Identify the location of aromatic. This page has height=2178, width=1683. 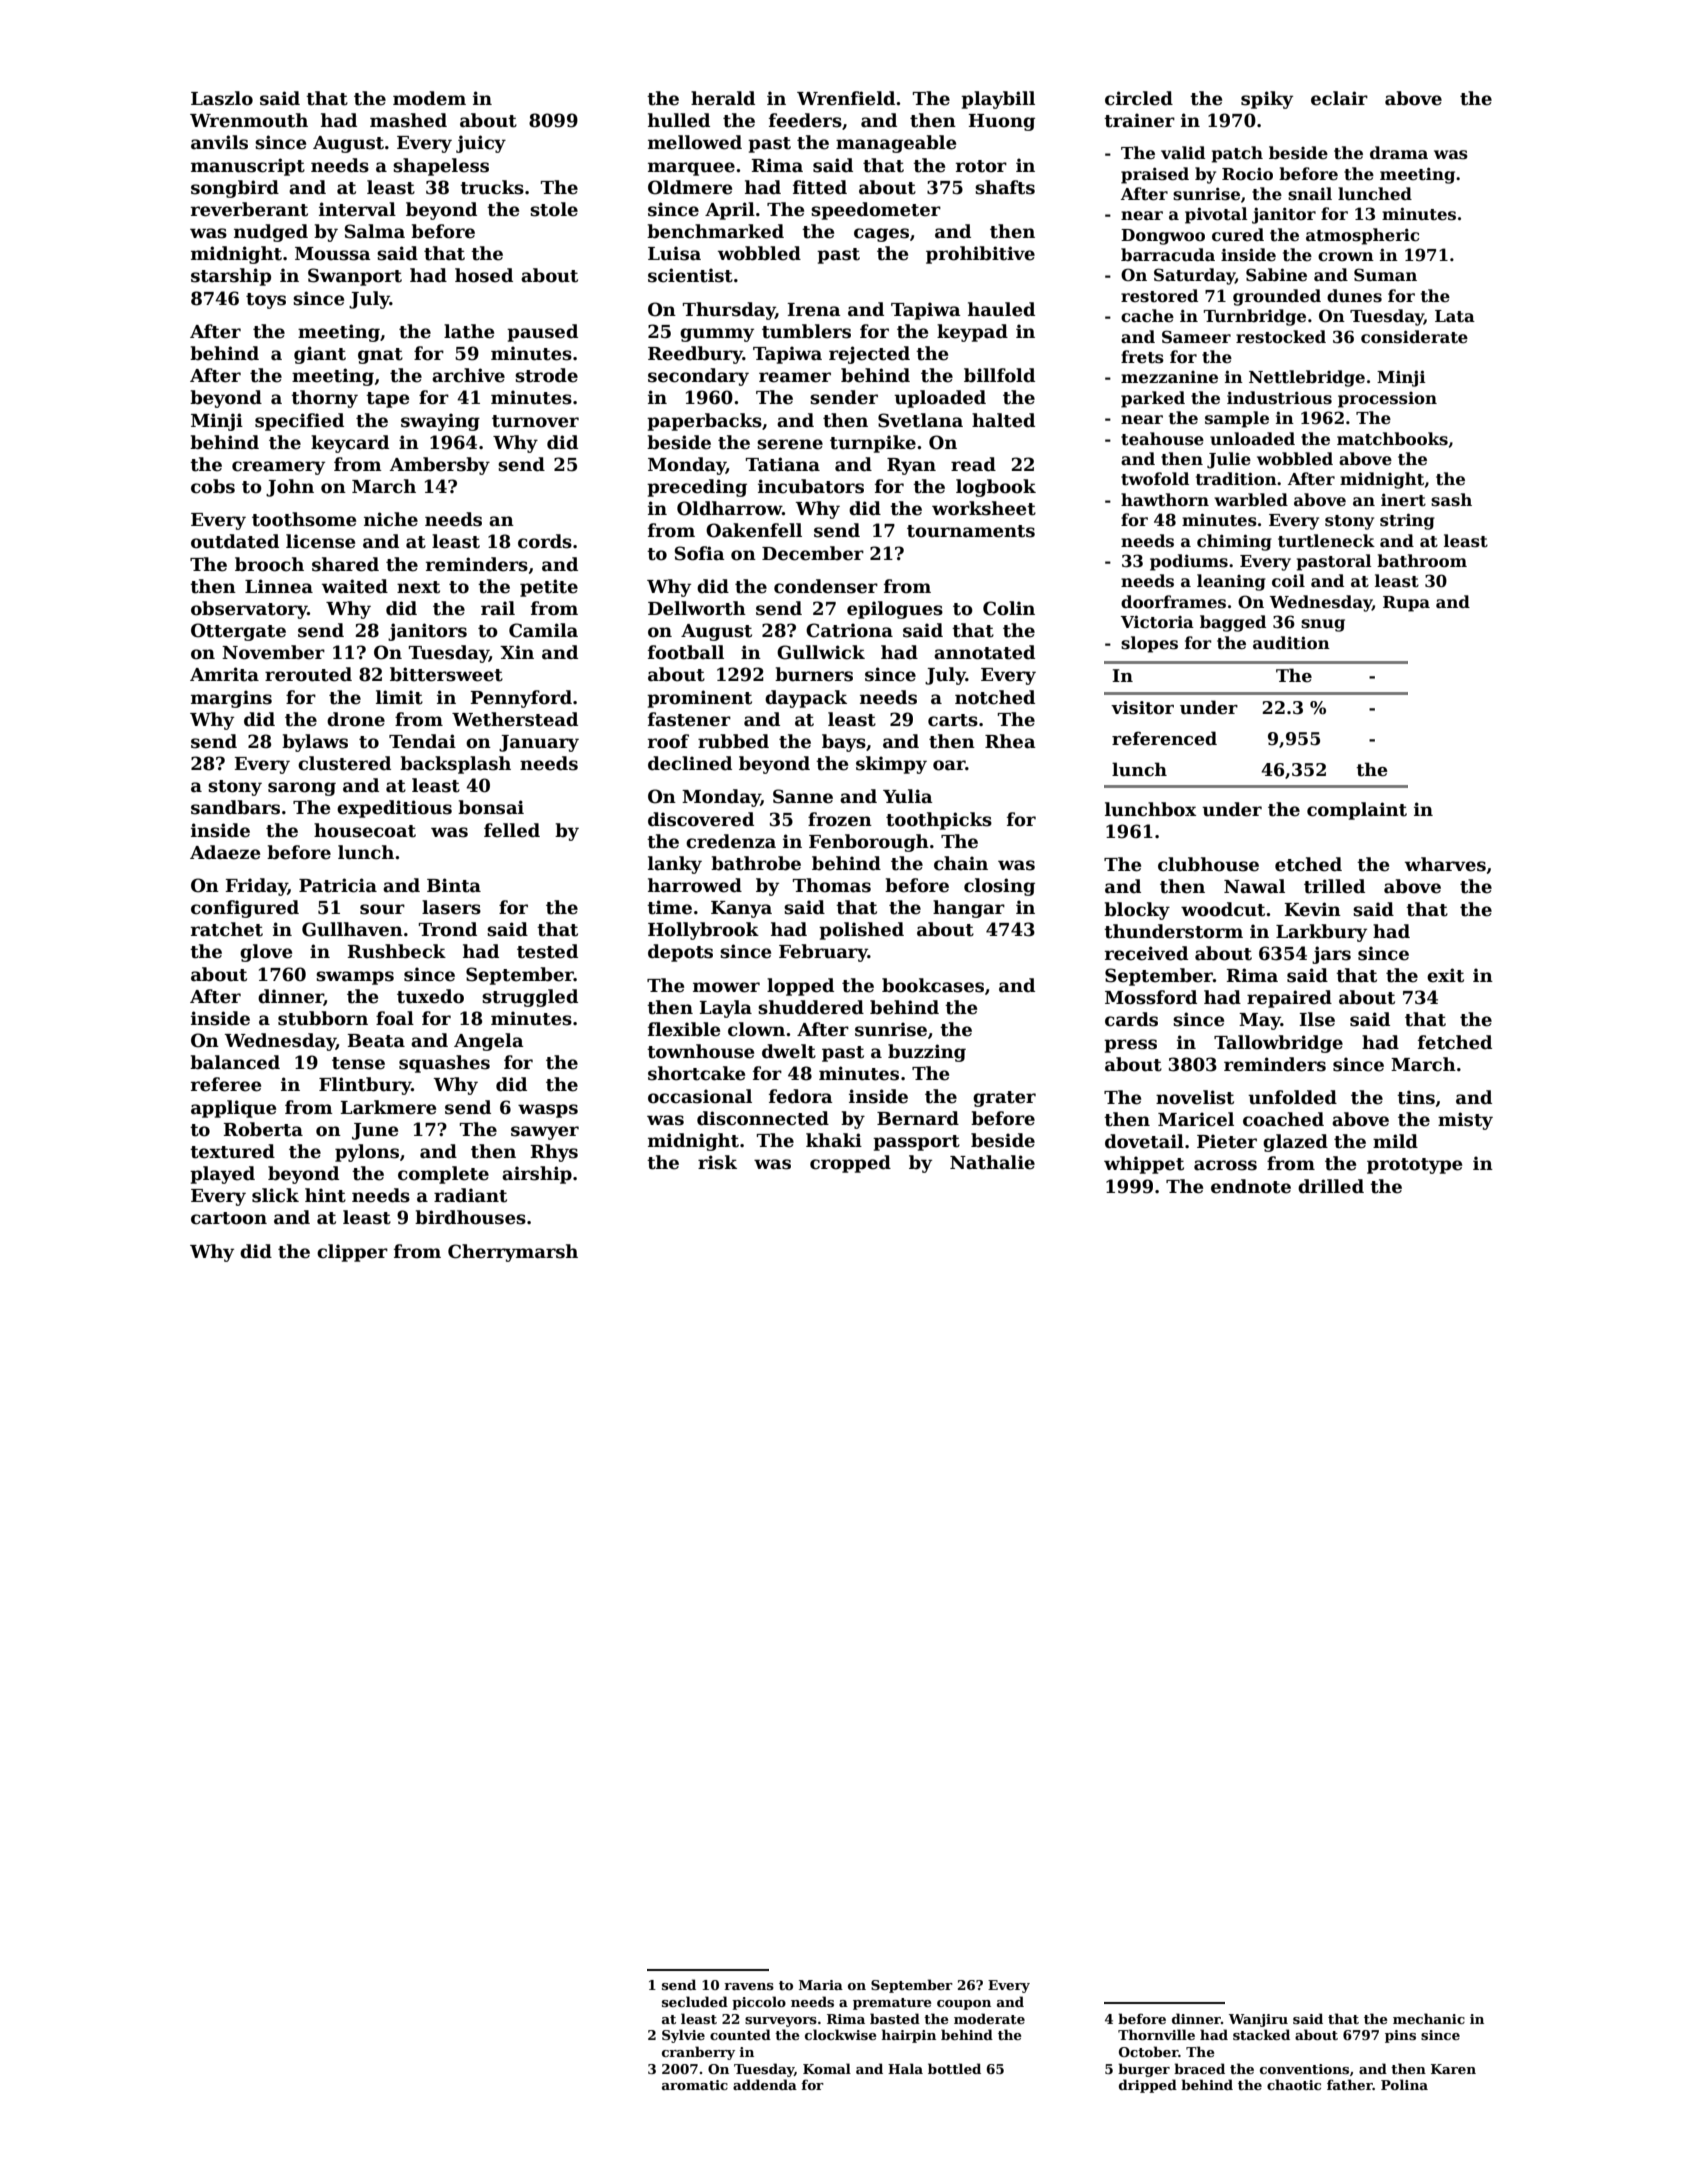
(695, 2085).
